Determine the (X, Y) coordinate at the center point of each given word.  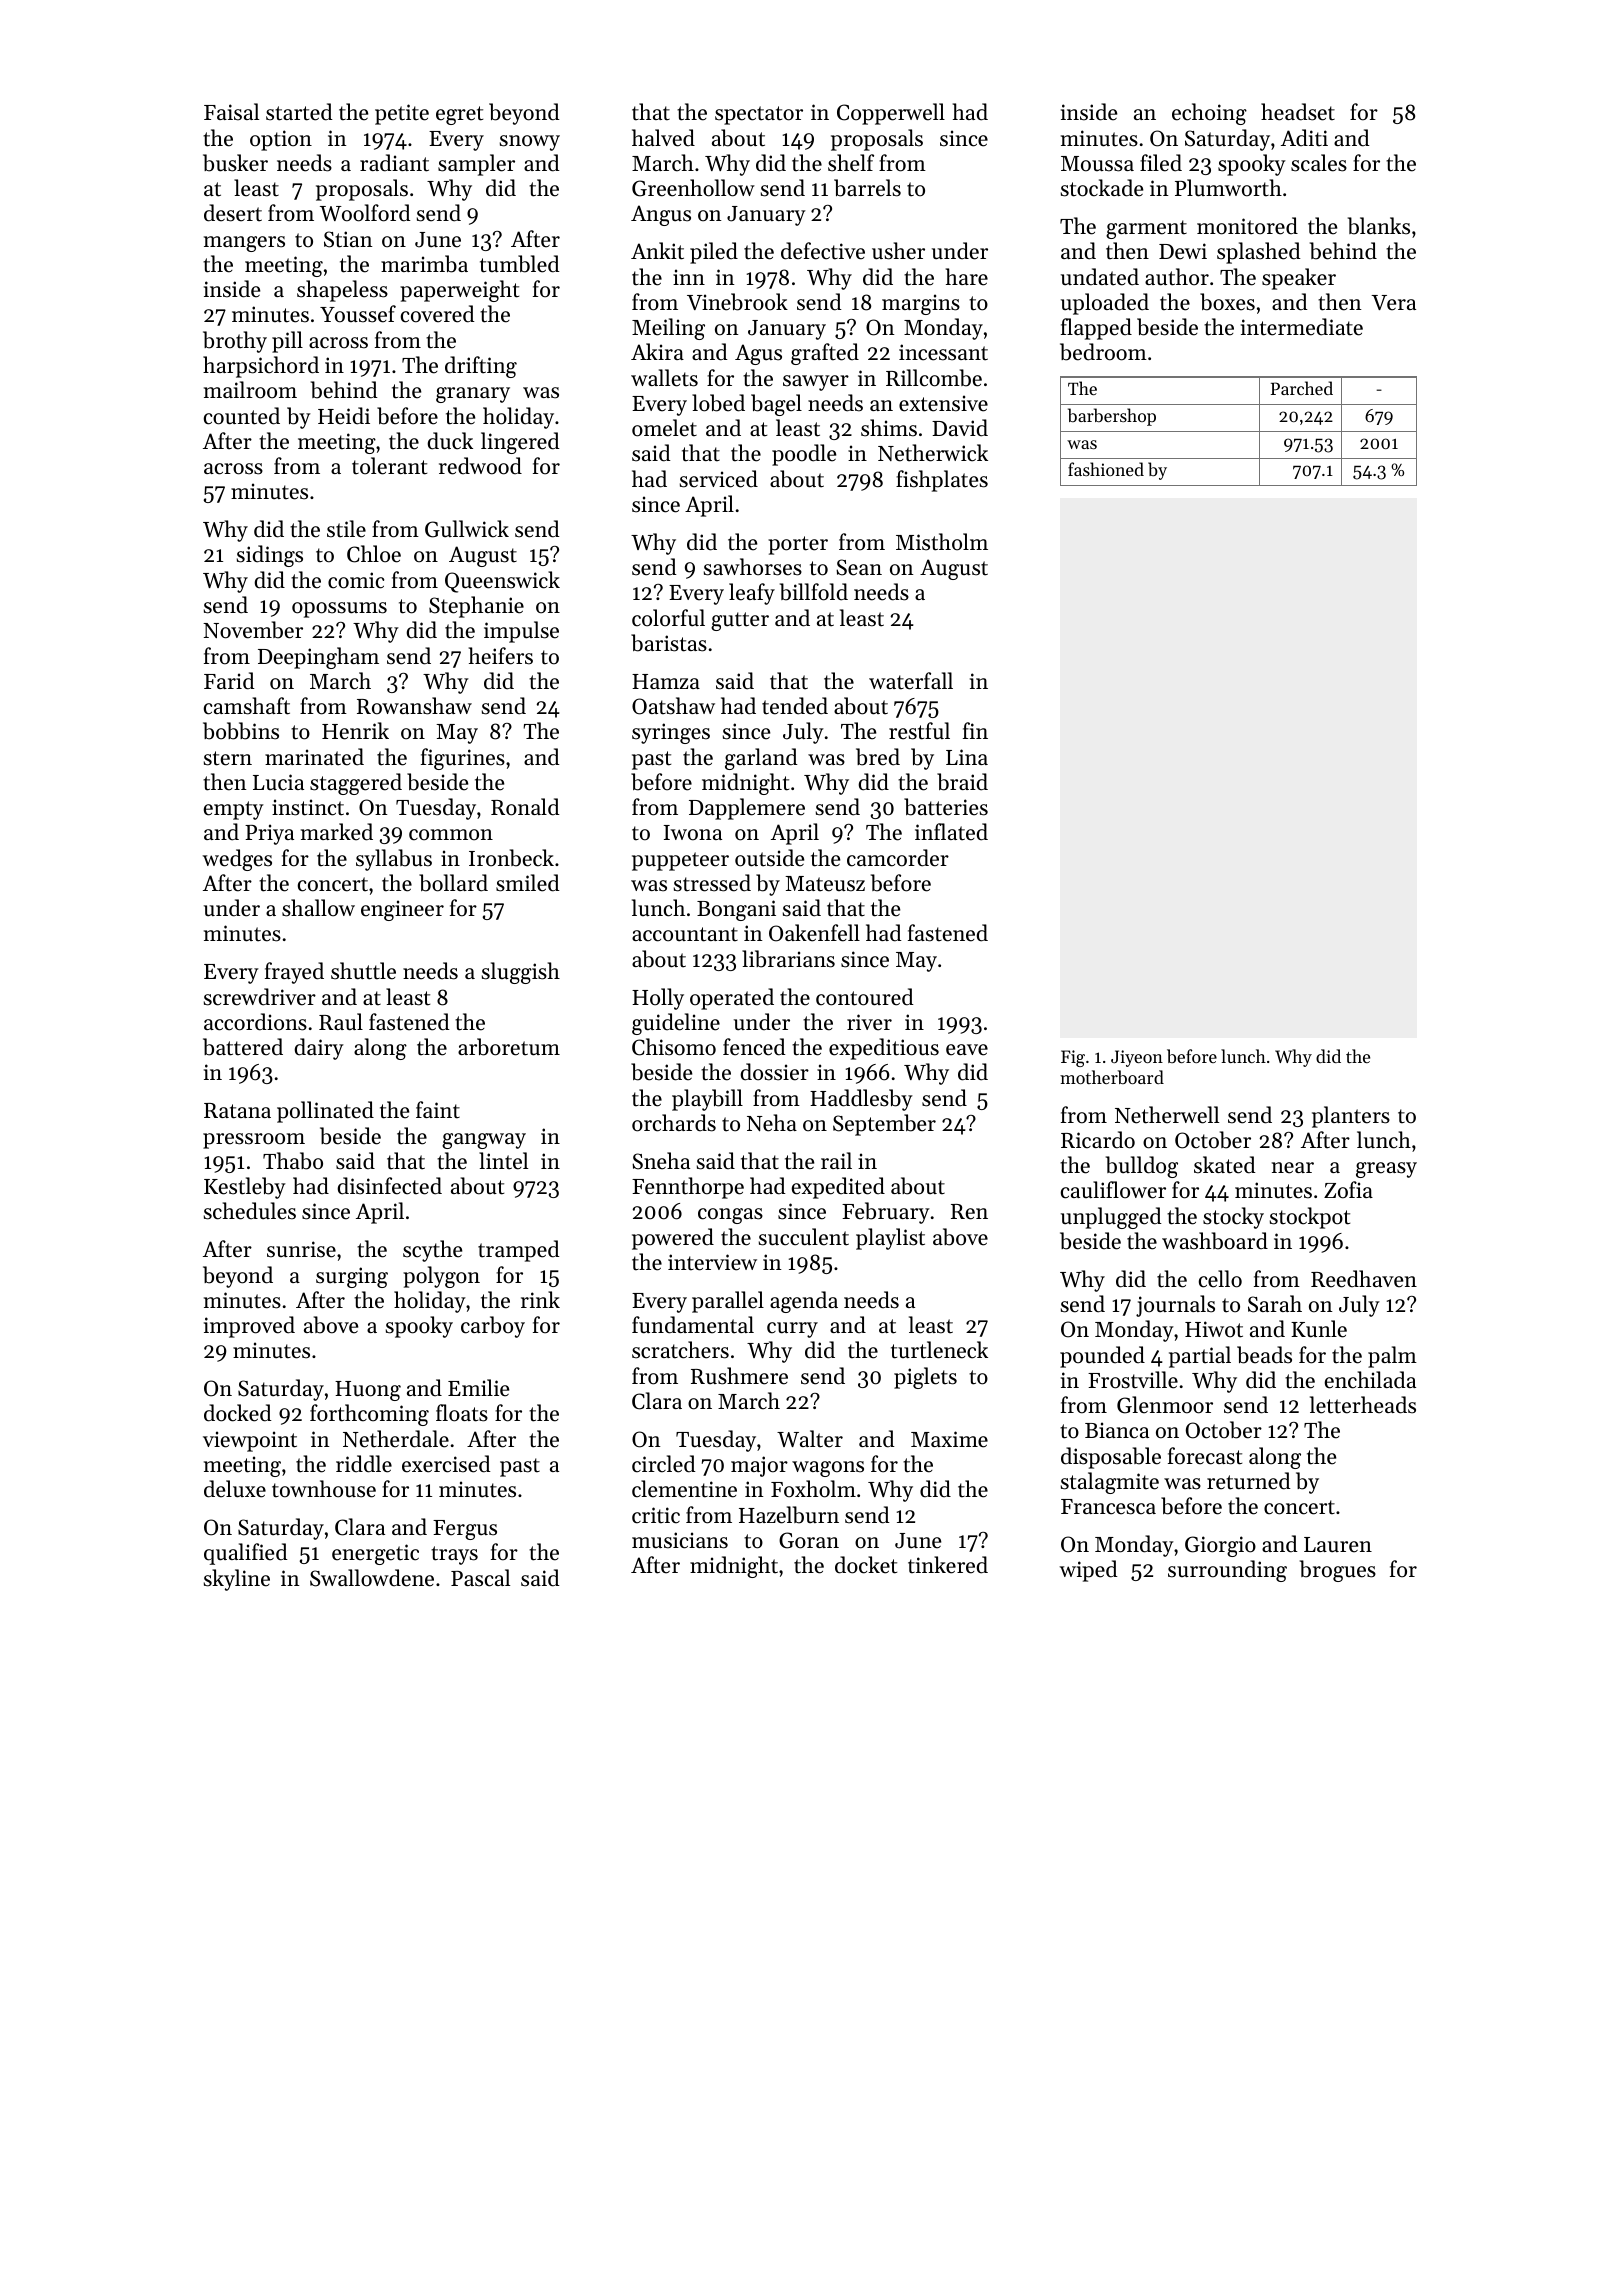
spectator (759, 115)
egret (459, 115)
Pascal (480, 1578)
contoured (865, 997)
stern (228, 758)
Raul (341, 1022)
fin (975, 730)
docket (866, 1565)
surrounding (1227, 1571)
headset (1298, 112)
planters (1351, 1117)
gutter (740, 621)
